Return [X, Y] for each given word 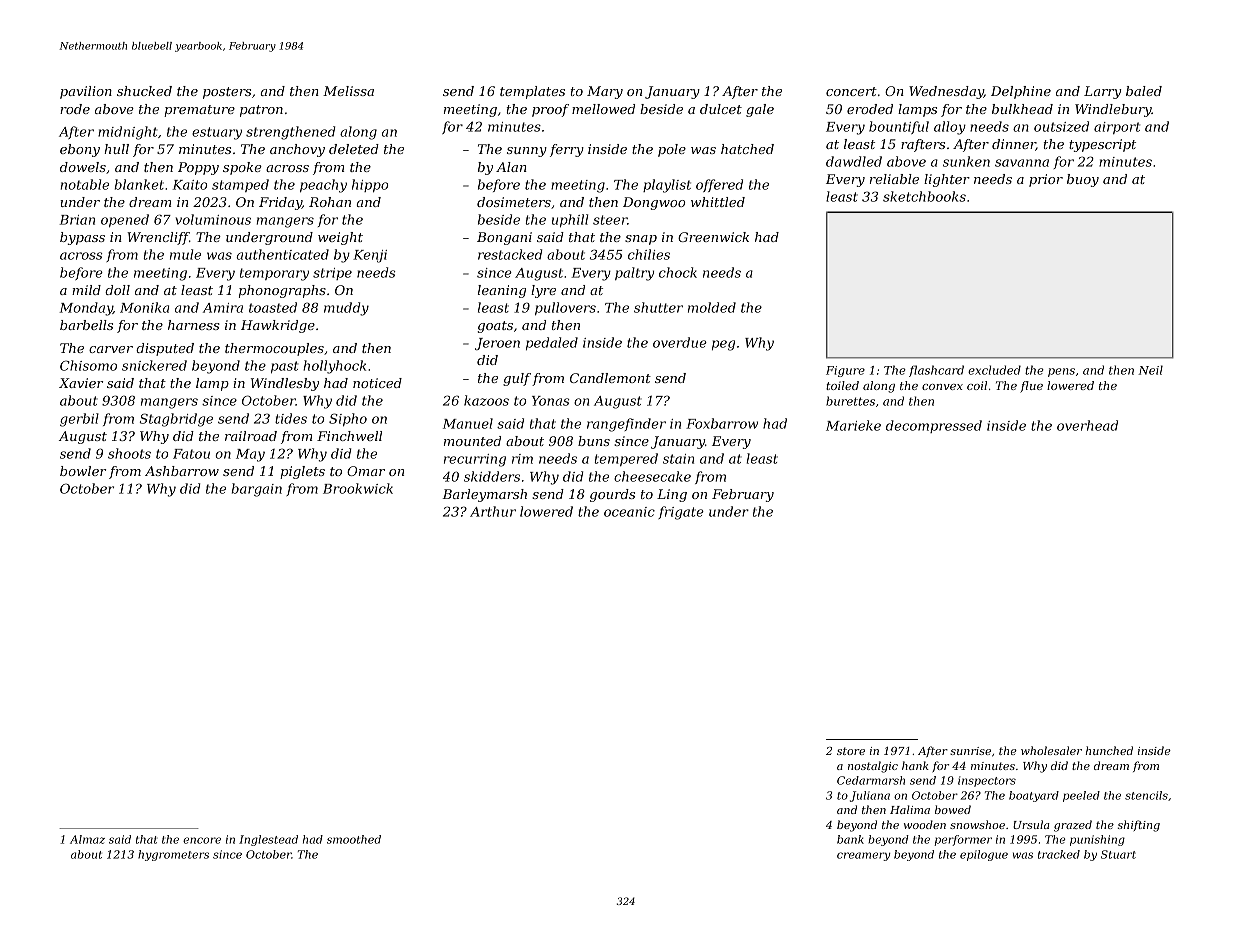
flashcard [936, 371]
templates [532, 92]
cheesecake [652, 476]
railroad [251, 436]
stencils [1146, 795]
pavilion [86, 92]
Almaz [87, 839]
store [851, 751]
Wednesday [946, 92]
